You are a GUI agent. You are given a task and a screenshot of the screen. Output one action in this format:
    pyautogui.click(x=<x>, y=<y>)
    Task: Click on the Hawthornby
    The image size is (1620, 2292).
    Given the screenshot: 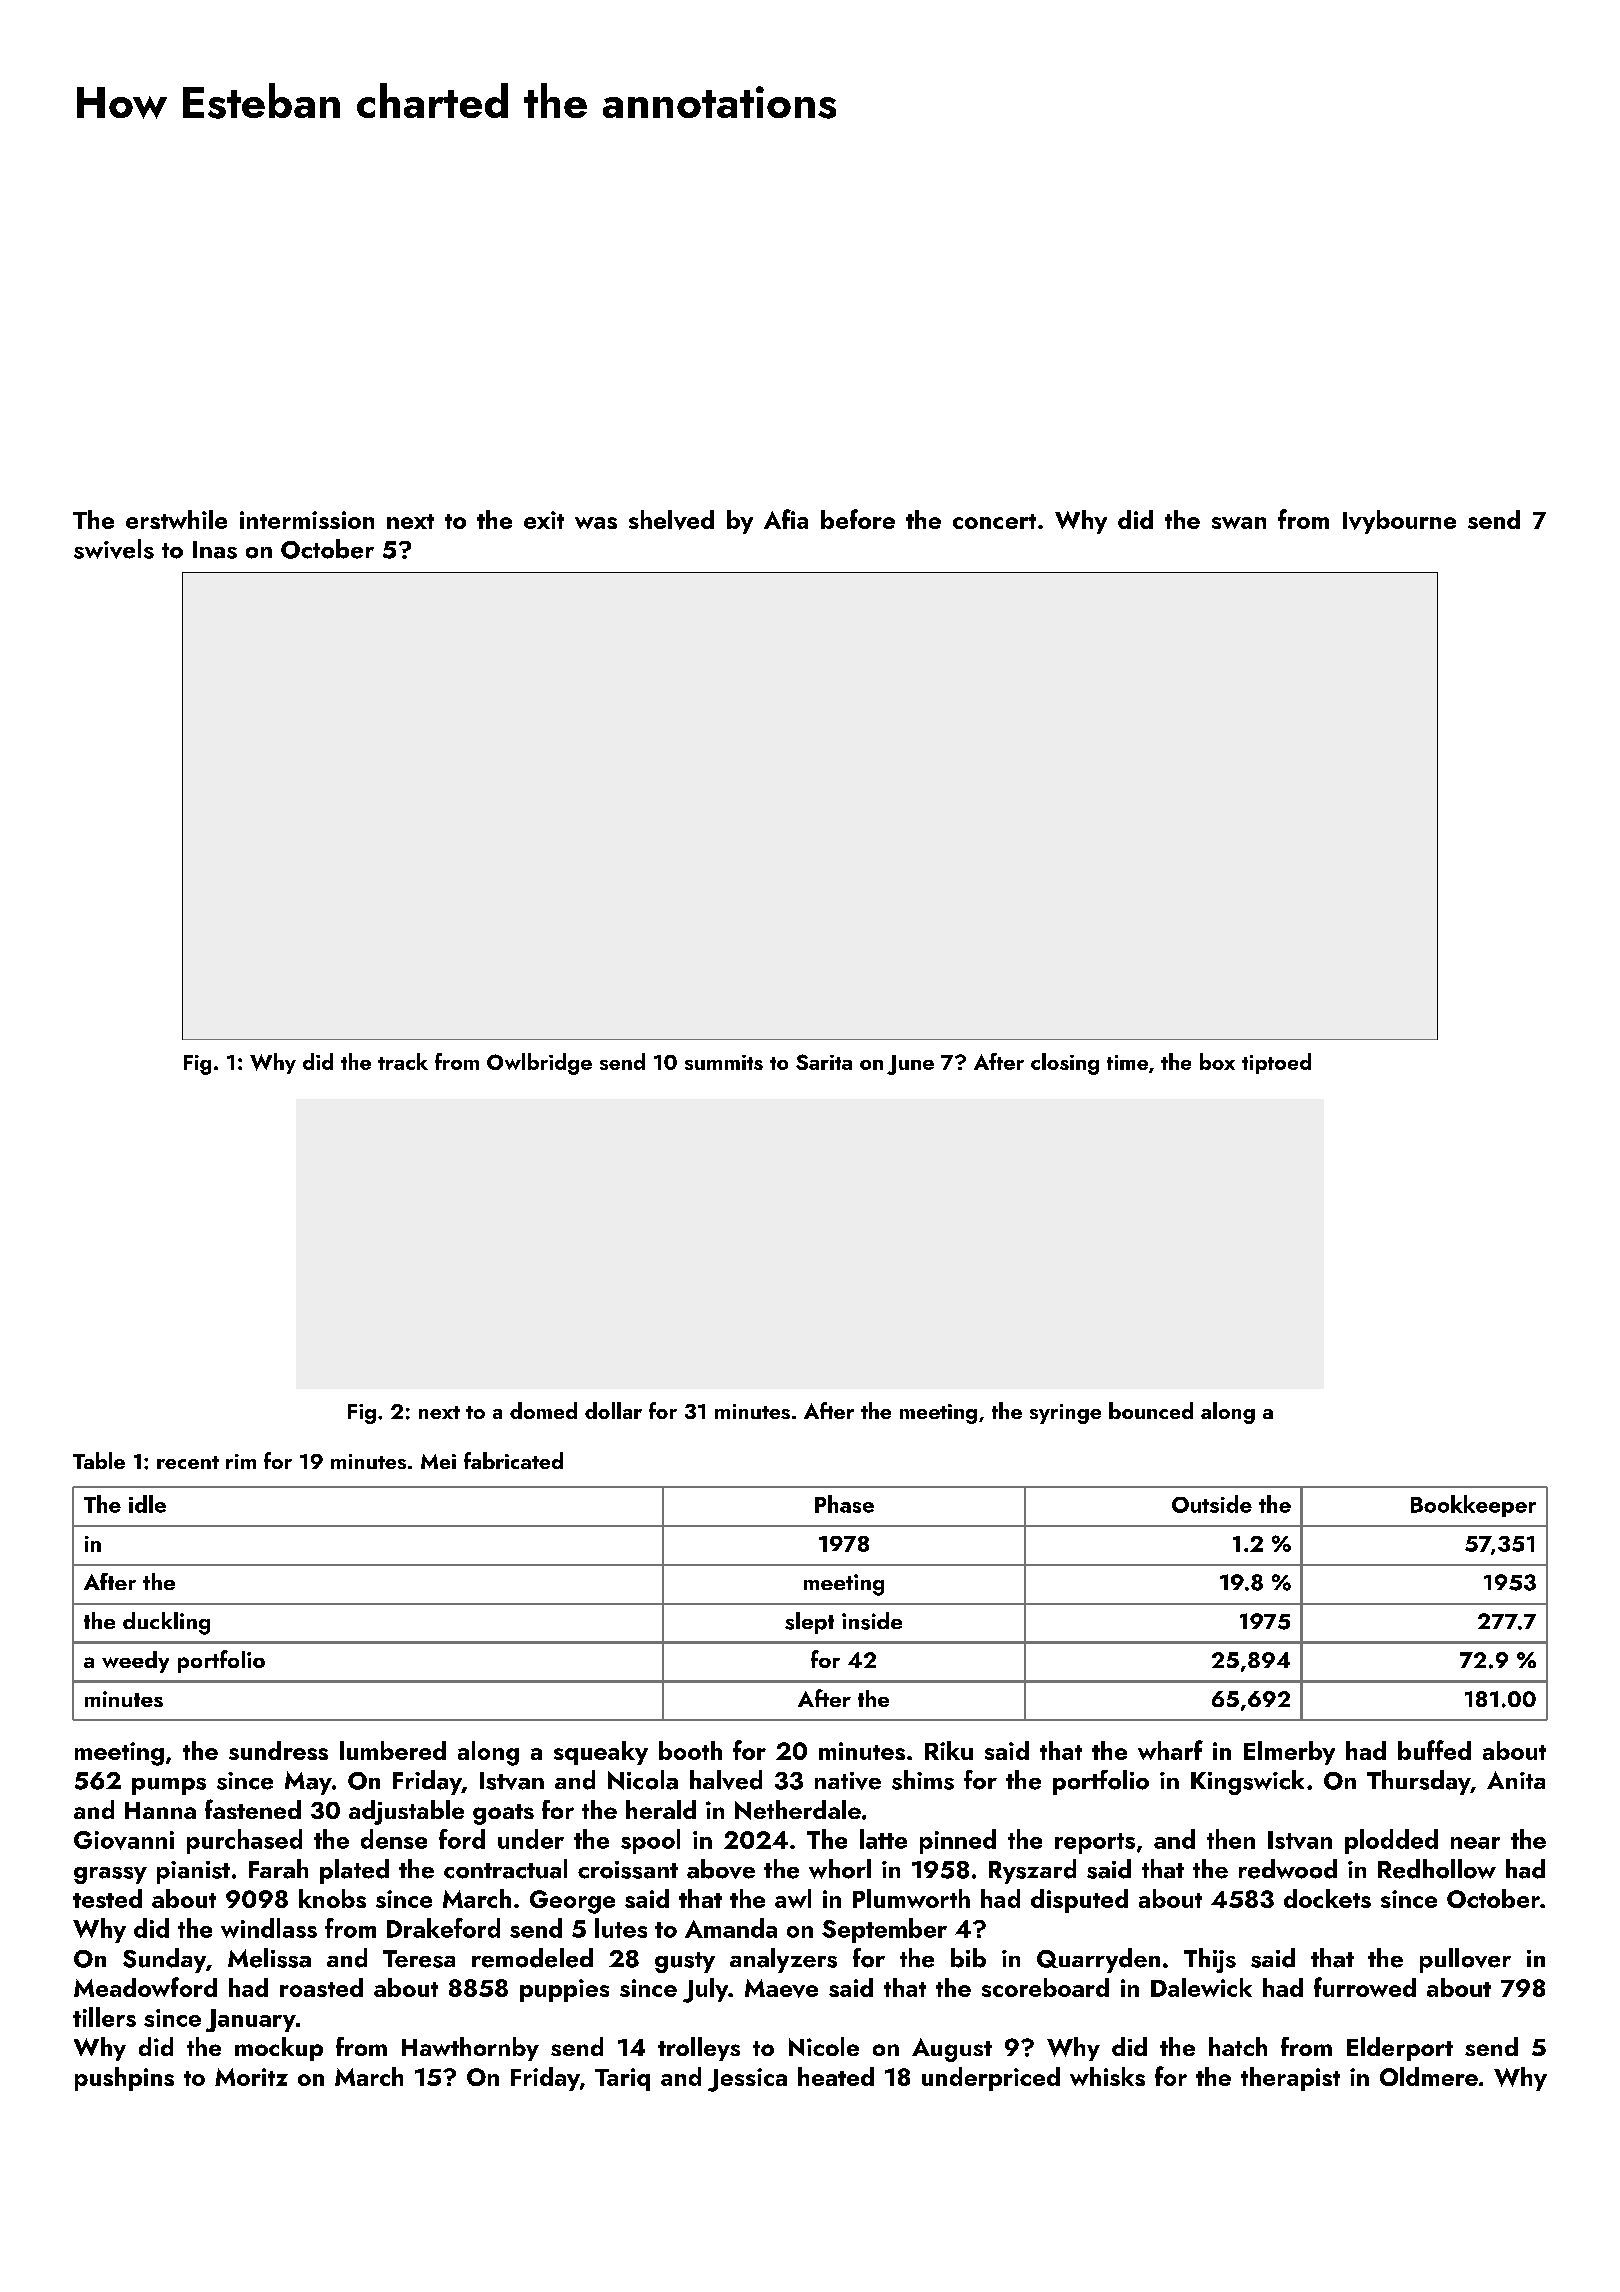 What is the action you would take?
    pyautogui.click(x=470, y=2049)
